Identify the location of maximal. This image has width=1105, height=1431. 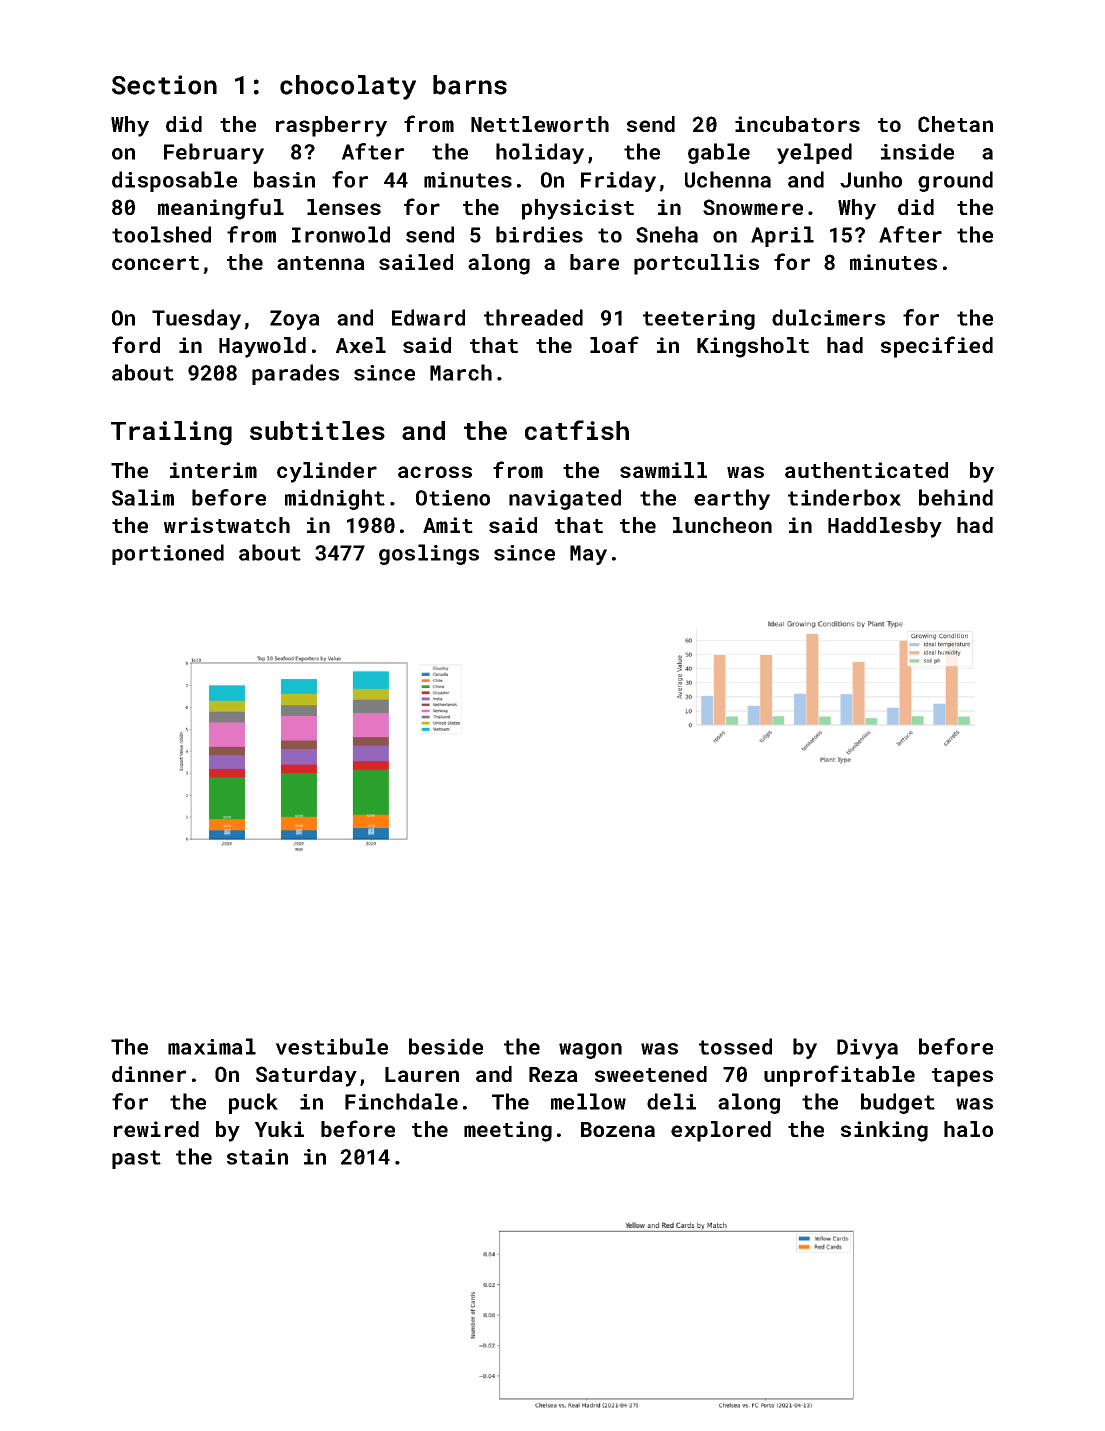
(212, 1046).
